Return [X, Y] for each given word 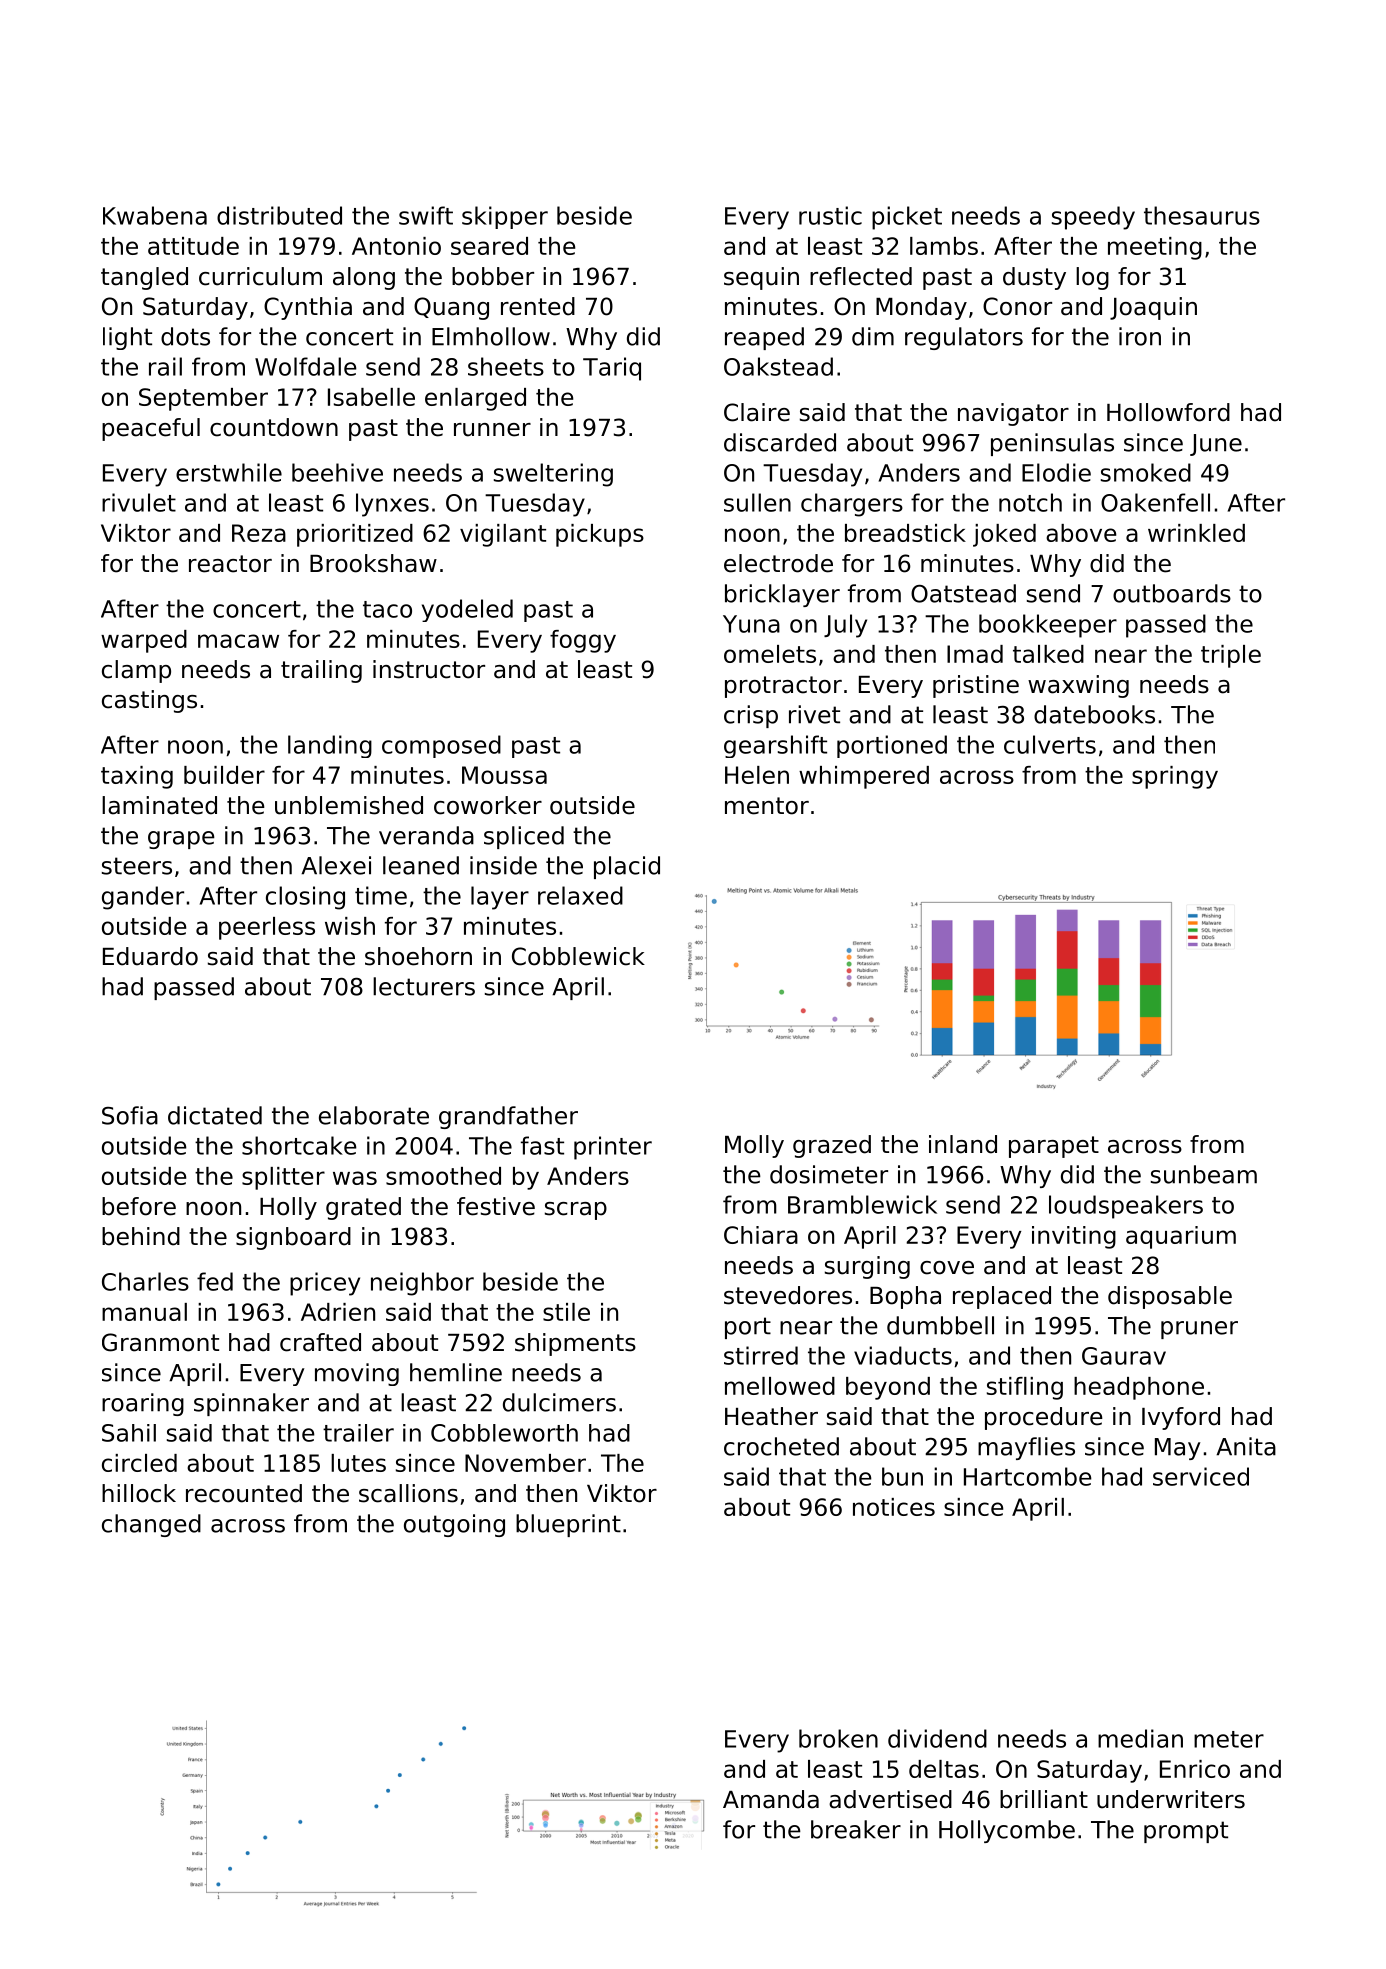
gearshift [775, 746]
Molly [754, 1146]
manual [144, 1312]
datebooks [1094, 714]
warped [144, 641]
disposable [1170, 1297]
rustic [830, 215]
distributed [279, 215]
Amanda [771, 1799]
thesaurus [1202, 215]
